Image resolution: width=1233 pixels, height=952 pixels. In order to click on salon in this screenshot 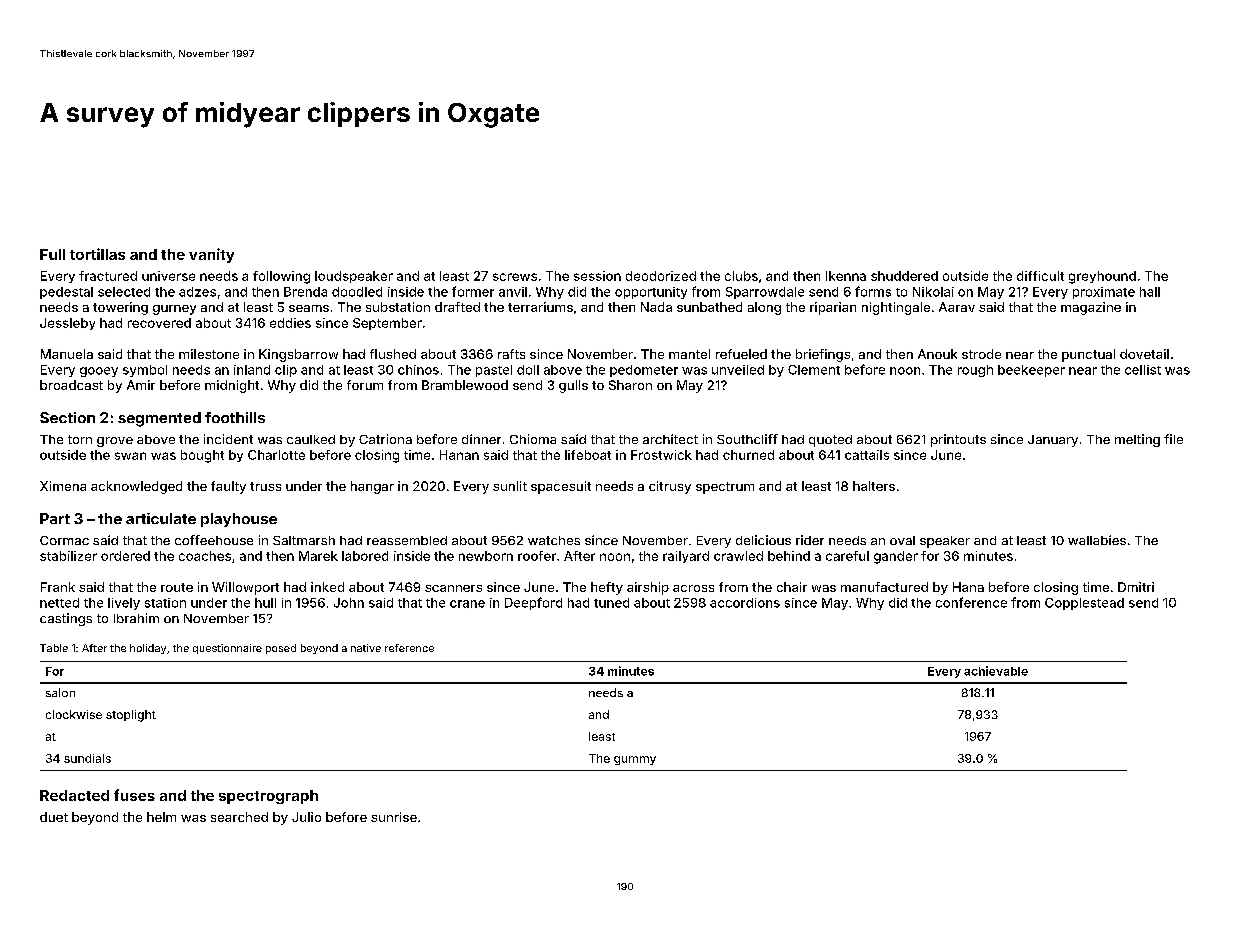, I will do `click(60, 692)`.
